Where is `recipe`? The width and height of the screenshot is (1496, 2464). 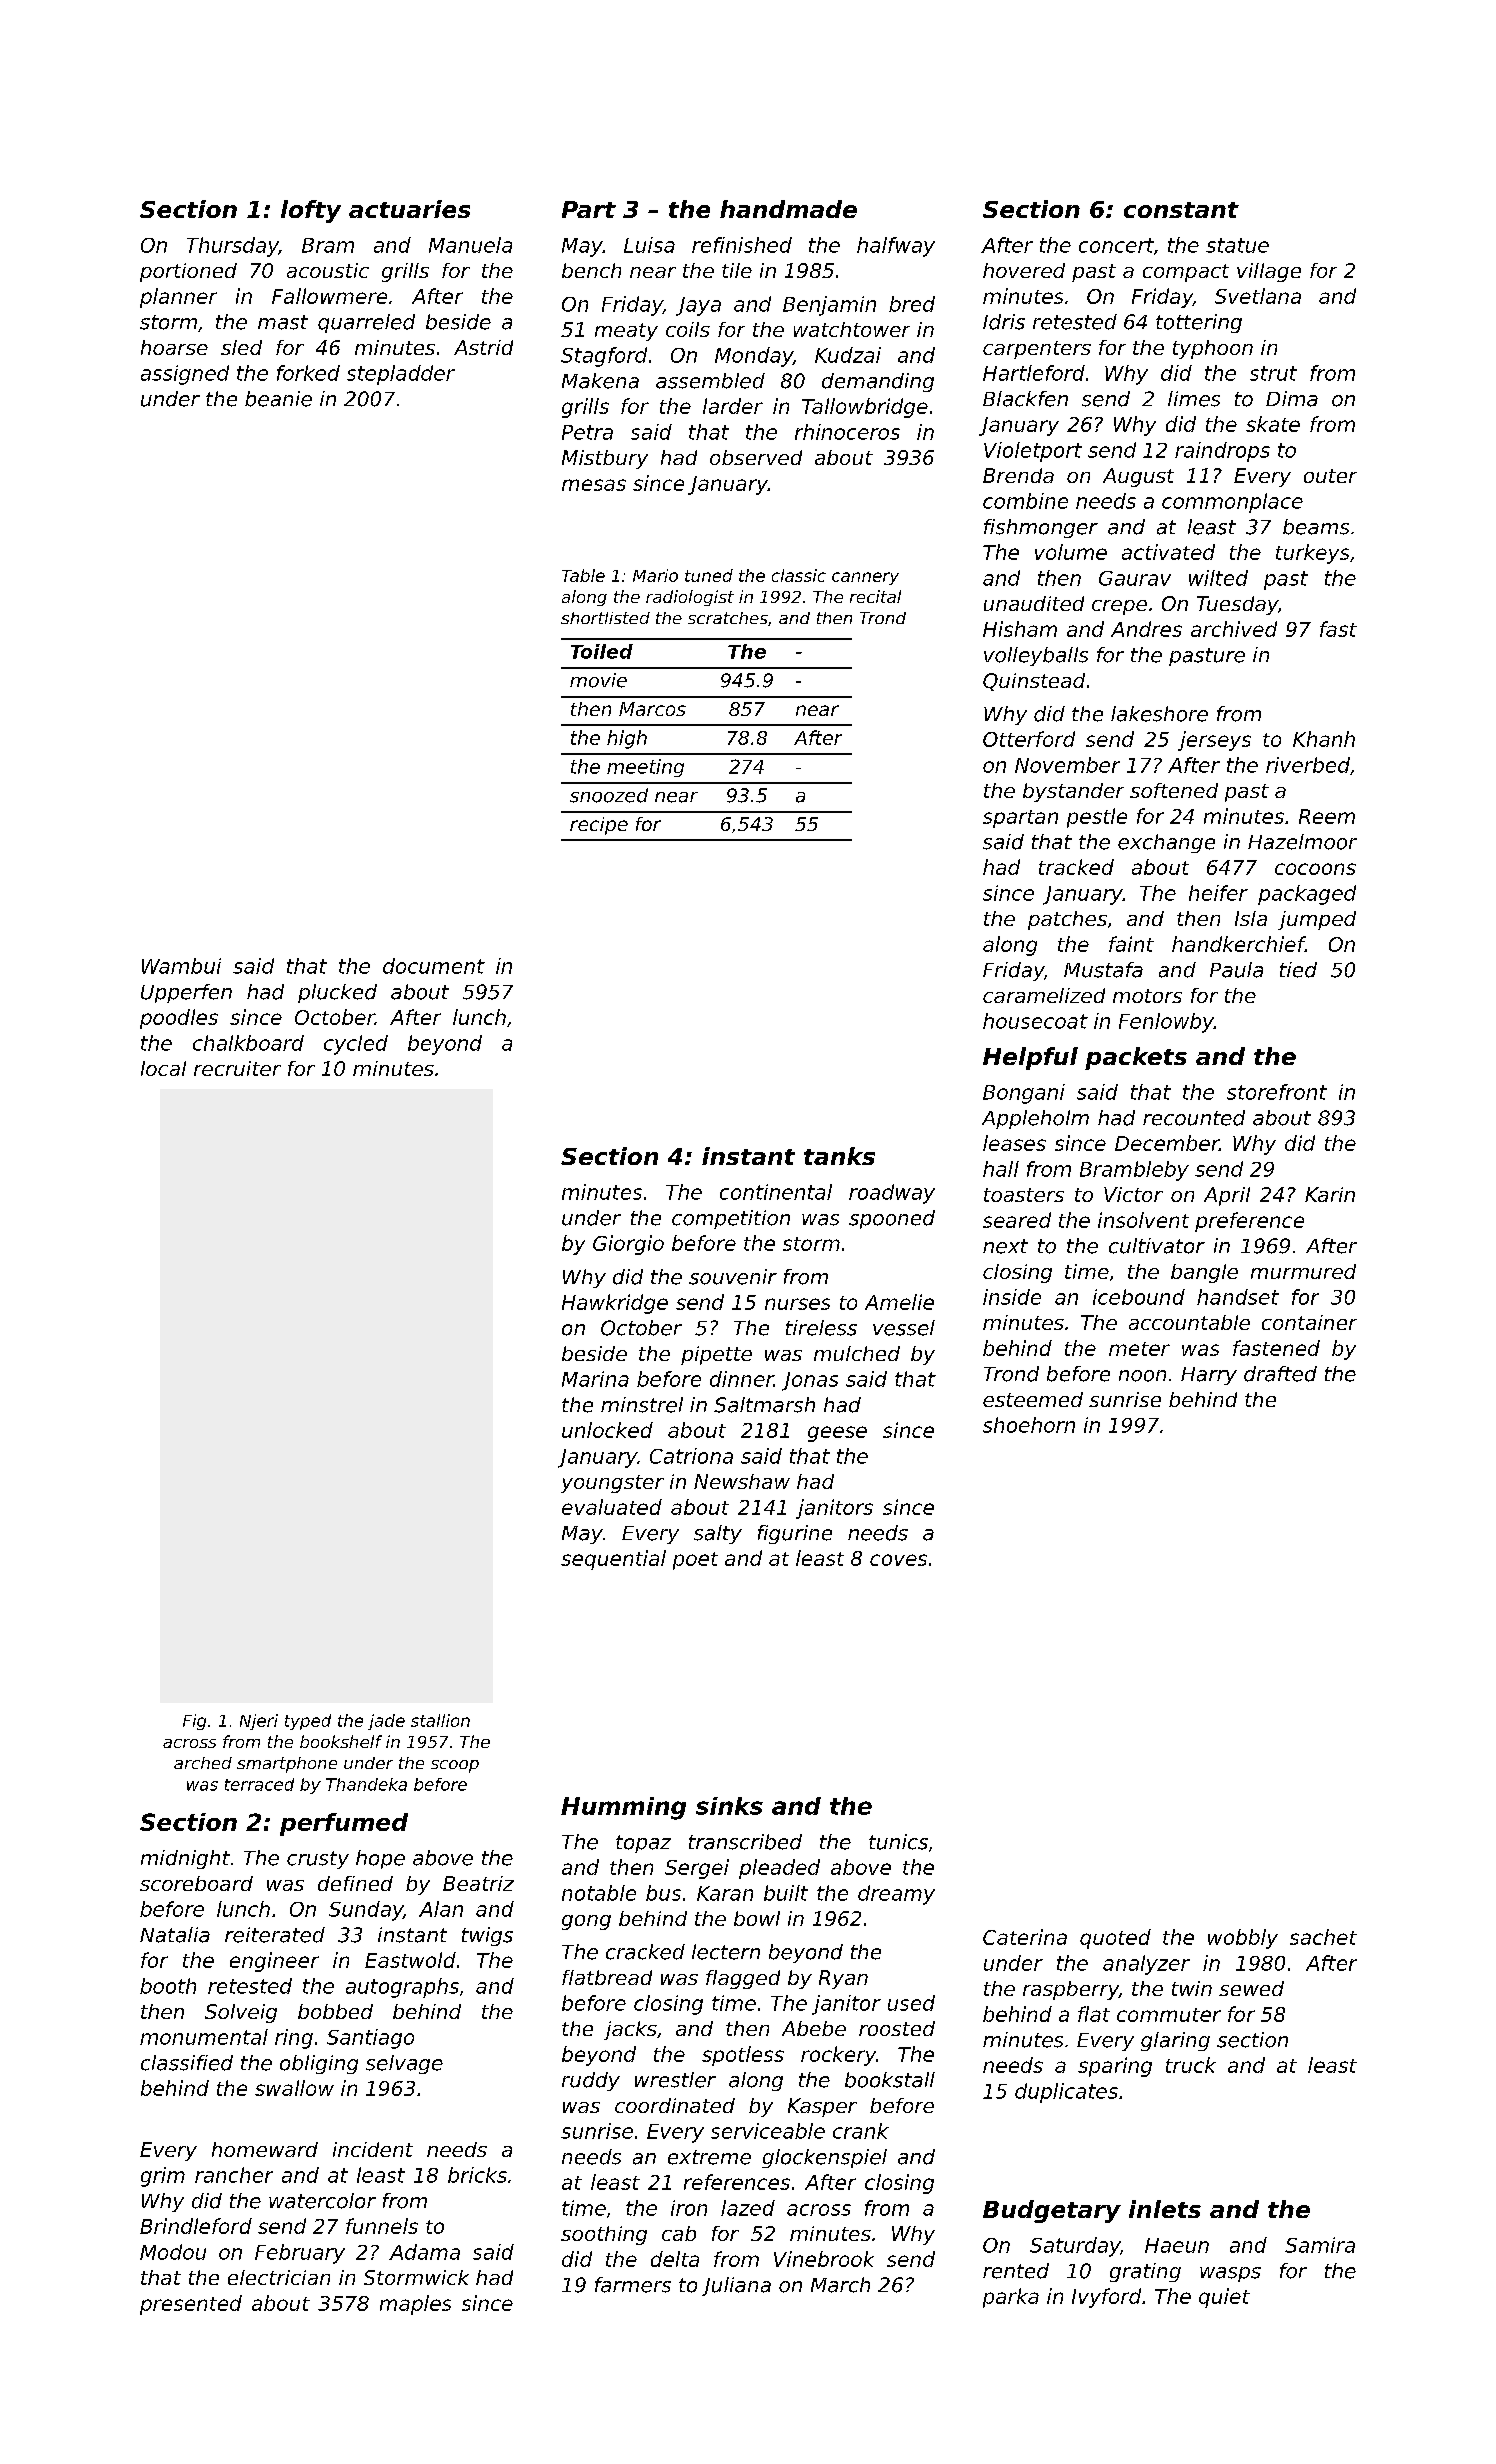
recipe is located at coordinates (599, 826).
